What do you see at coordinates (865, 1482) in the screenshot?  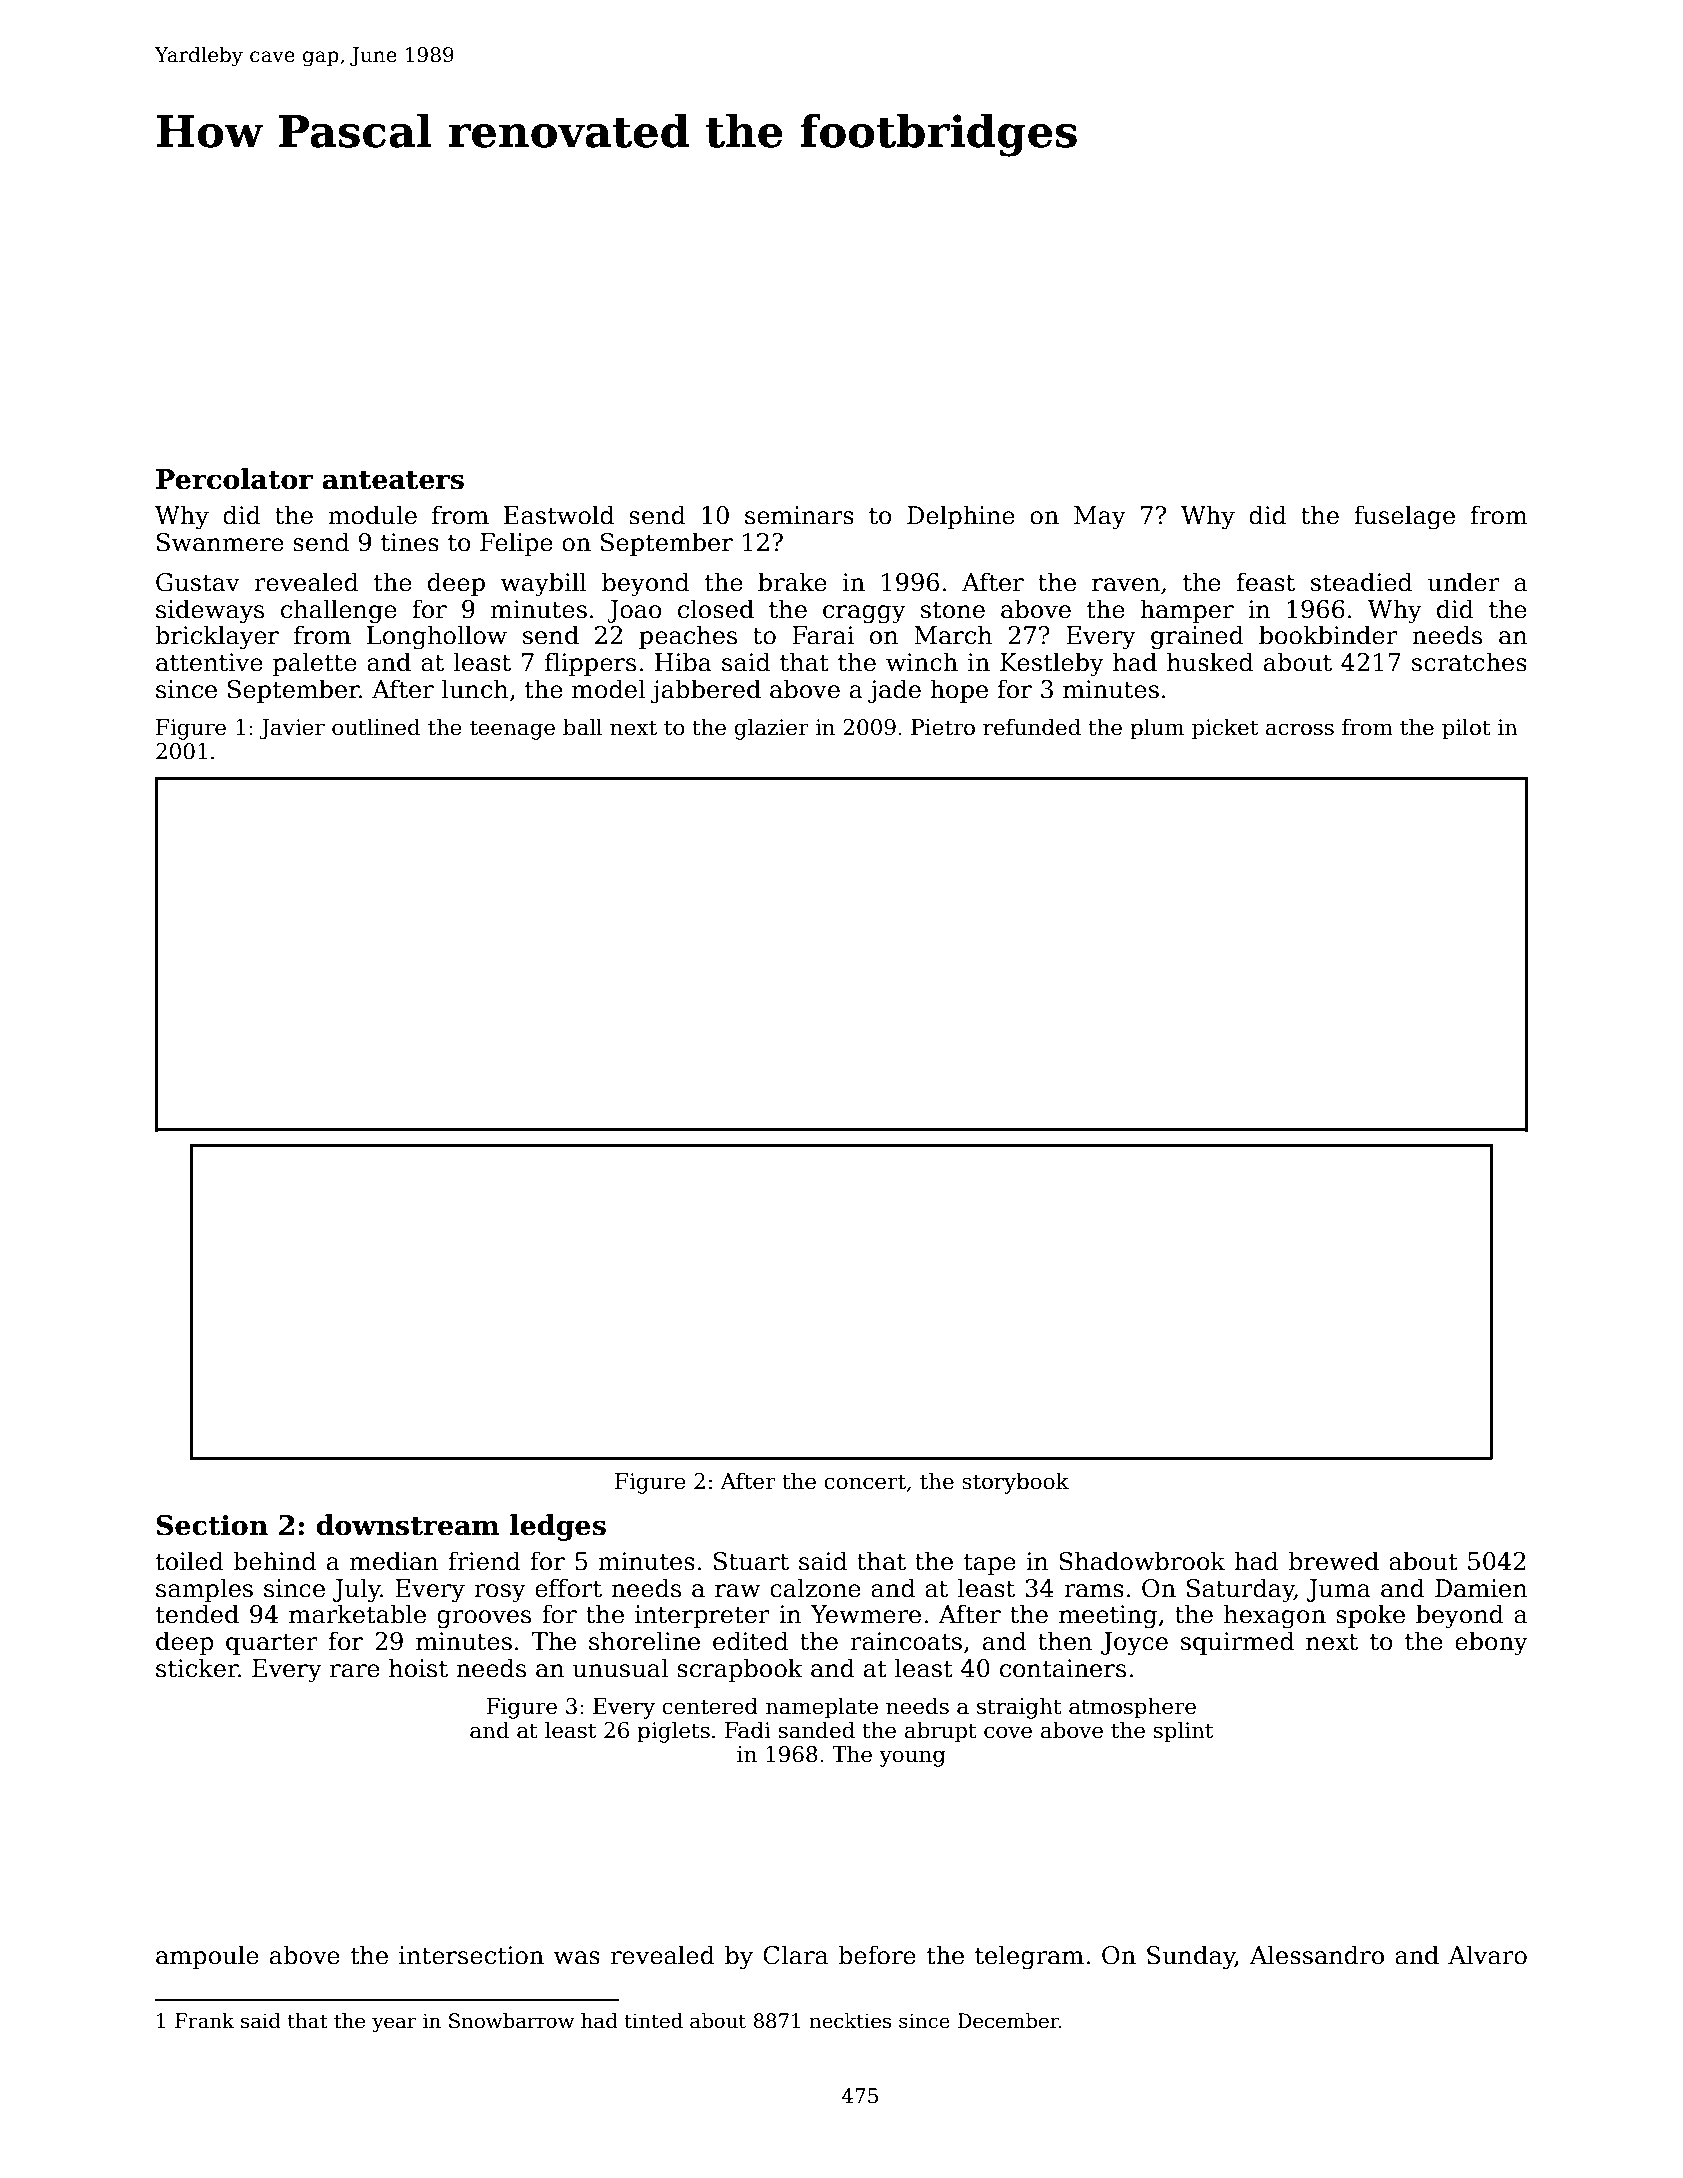 I see `concert` at bounding box center [865, 1482].
